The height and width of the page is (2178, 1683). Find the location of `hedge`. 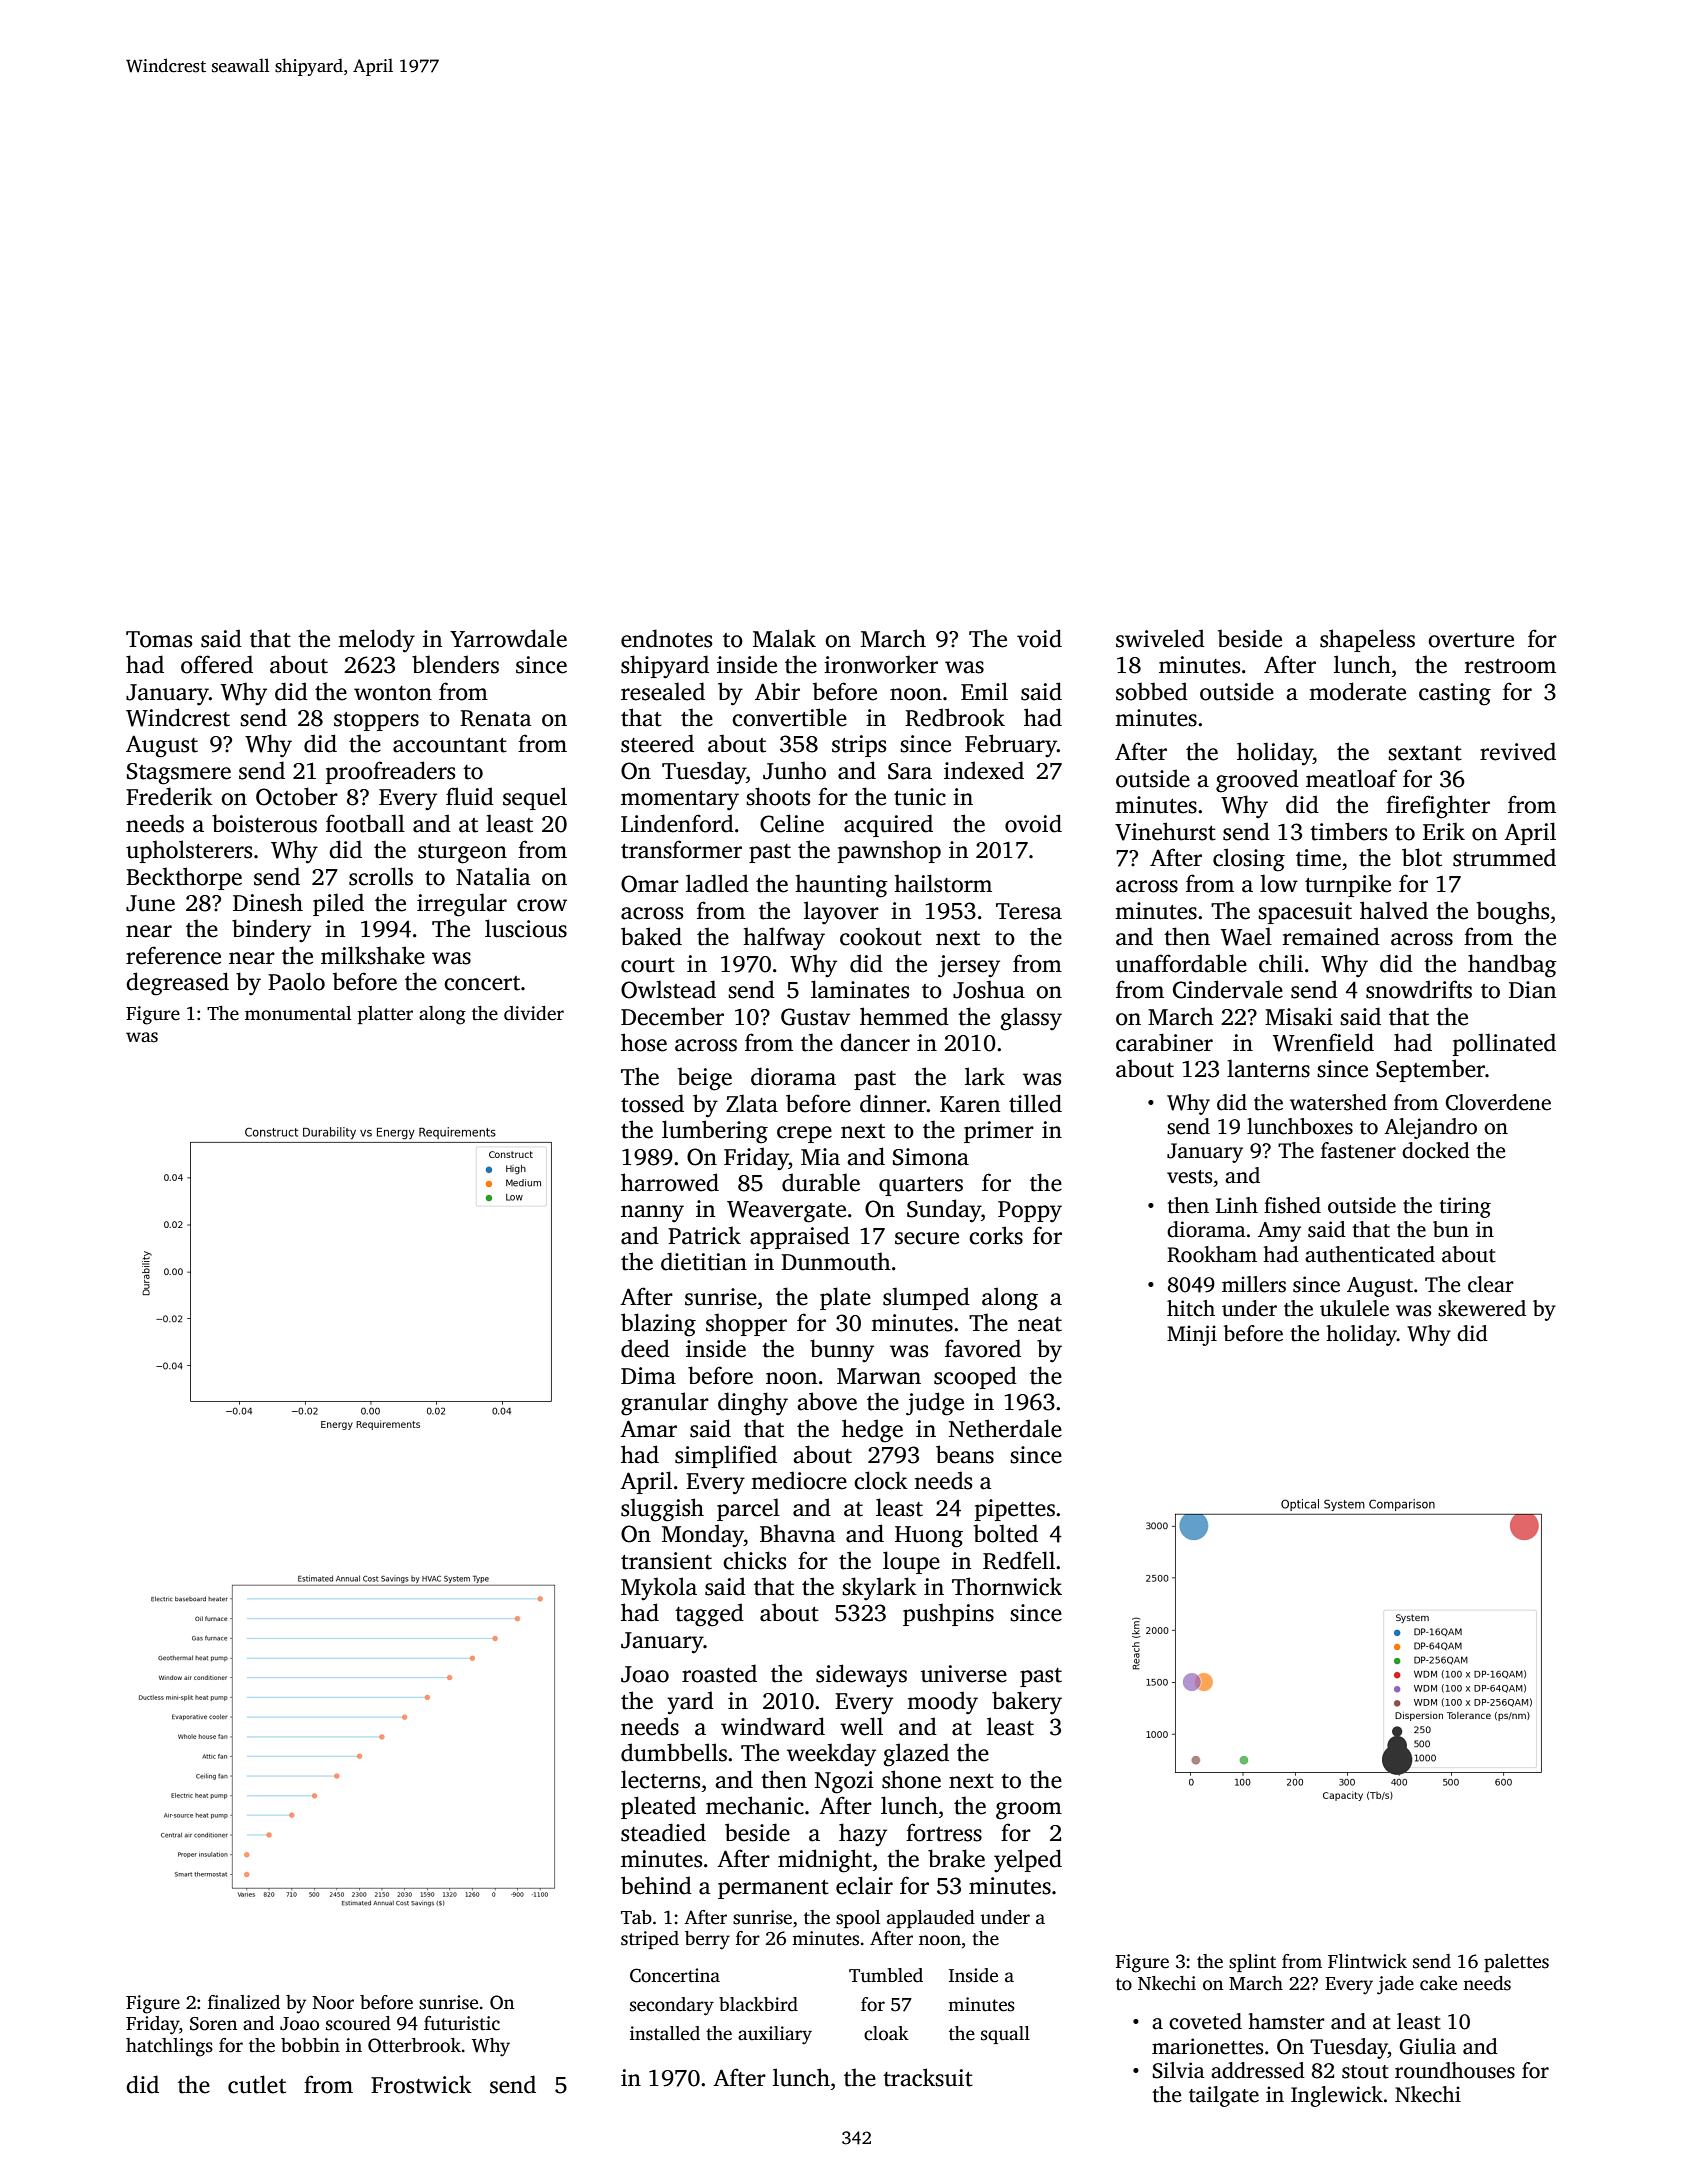

hedge is located at coordinates (872, 1431).
